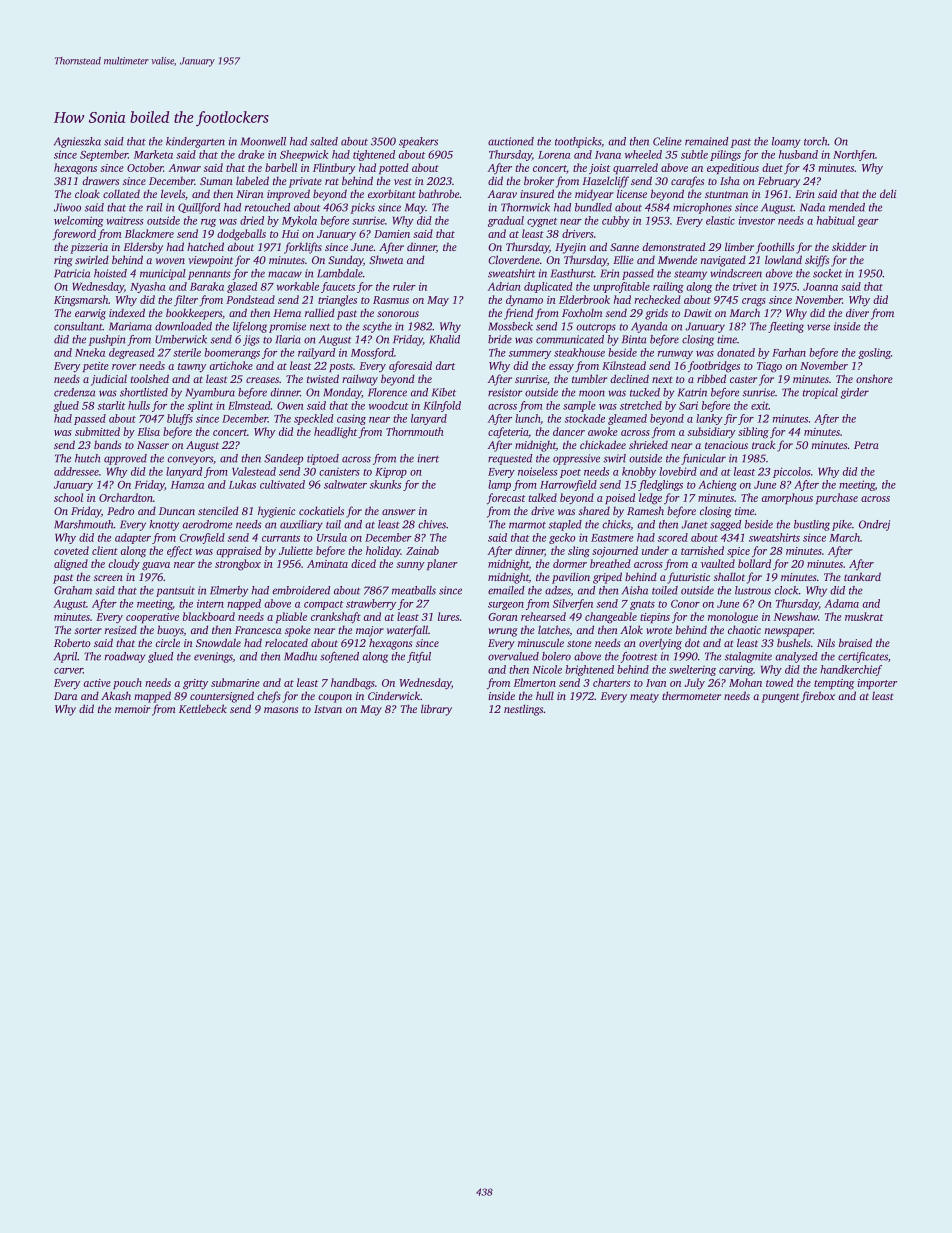 This screenshot has height=1233, width=952. Describe the element at coordinates (394, 695) in the screenshot. I see `Cinderwick` at that location.
